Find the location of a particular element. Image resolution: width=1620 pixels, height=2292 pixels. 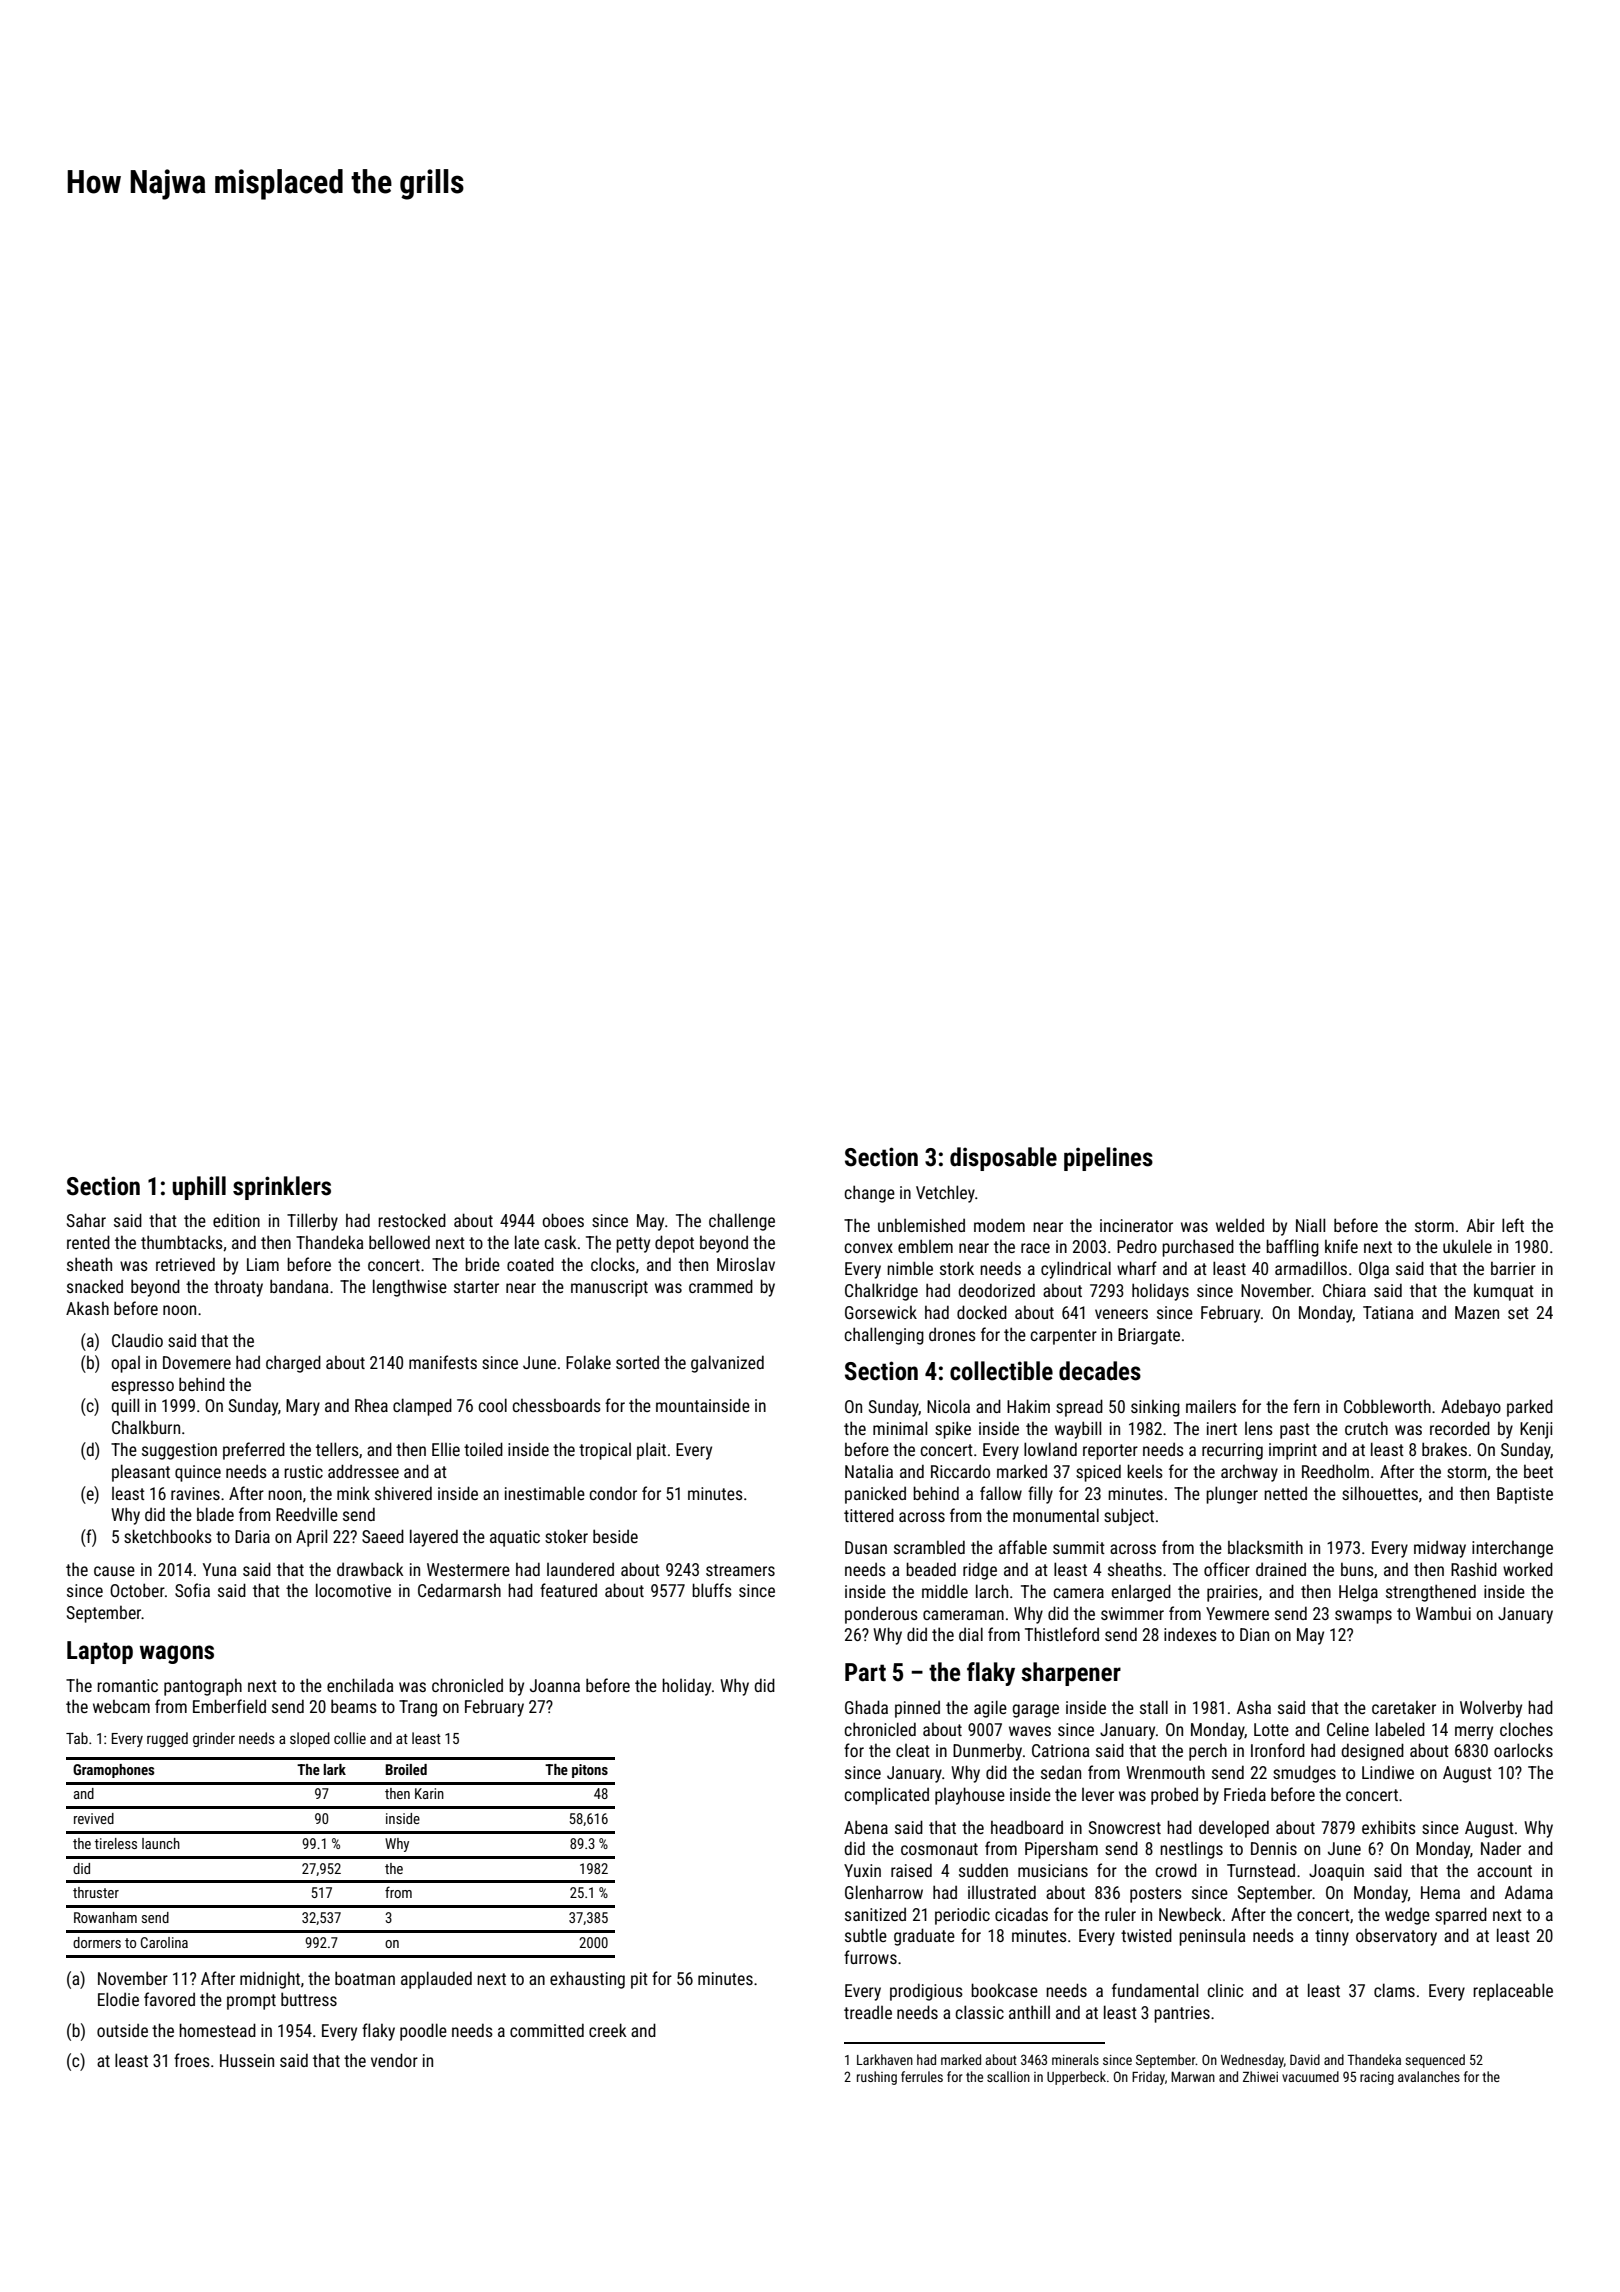

rushing is located at coordinates (877, 2078).
